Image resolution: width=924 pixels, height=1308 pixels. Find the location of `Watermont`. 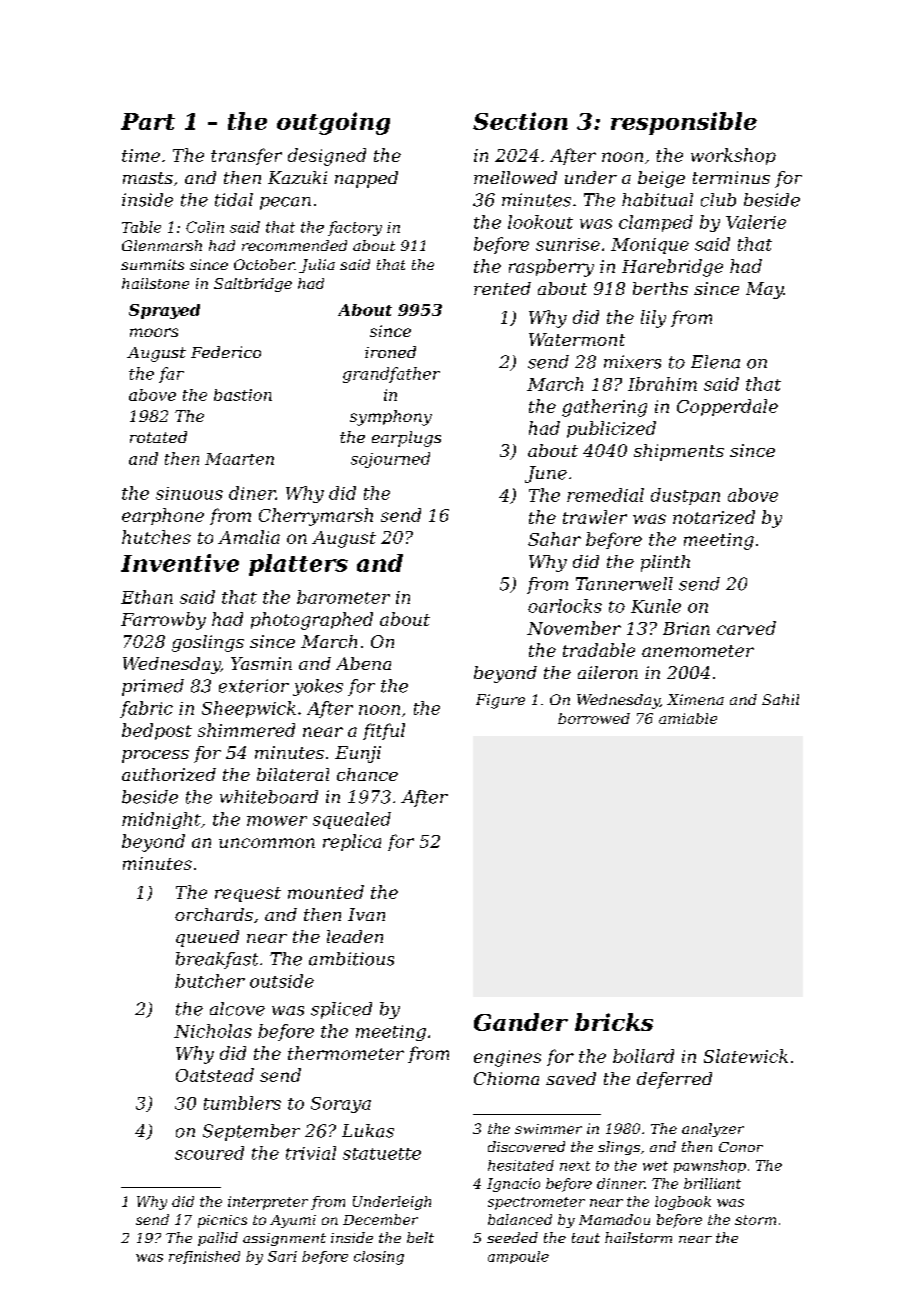

Watermont is located at coordinates (577, 339).
